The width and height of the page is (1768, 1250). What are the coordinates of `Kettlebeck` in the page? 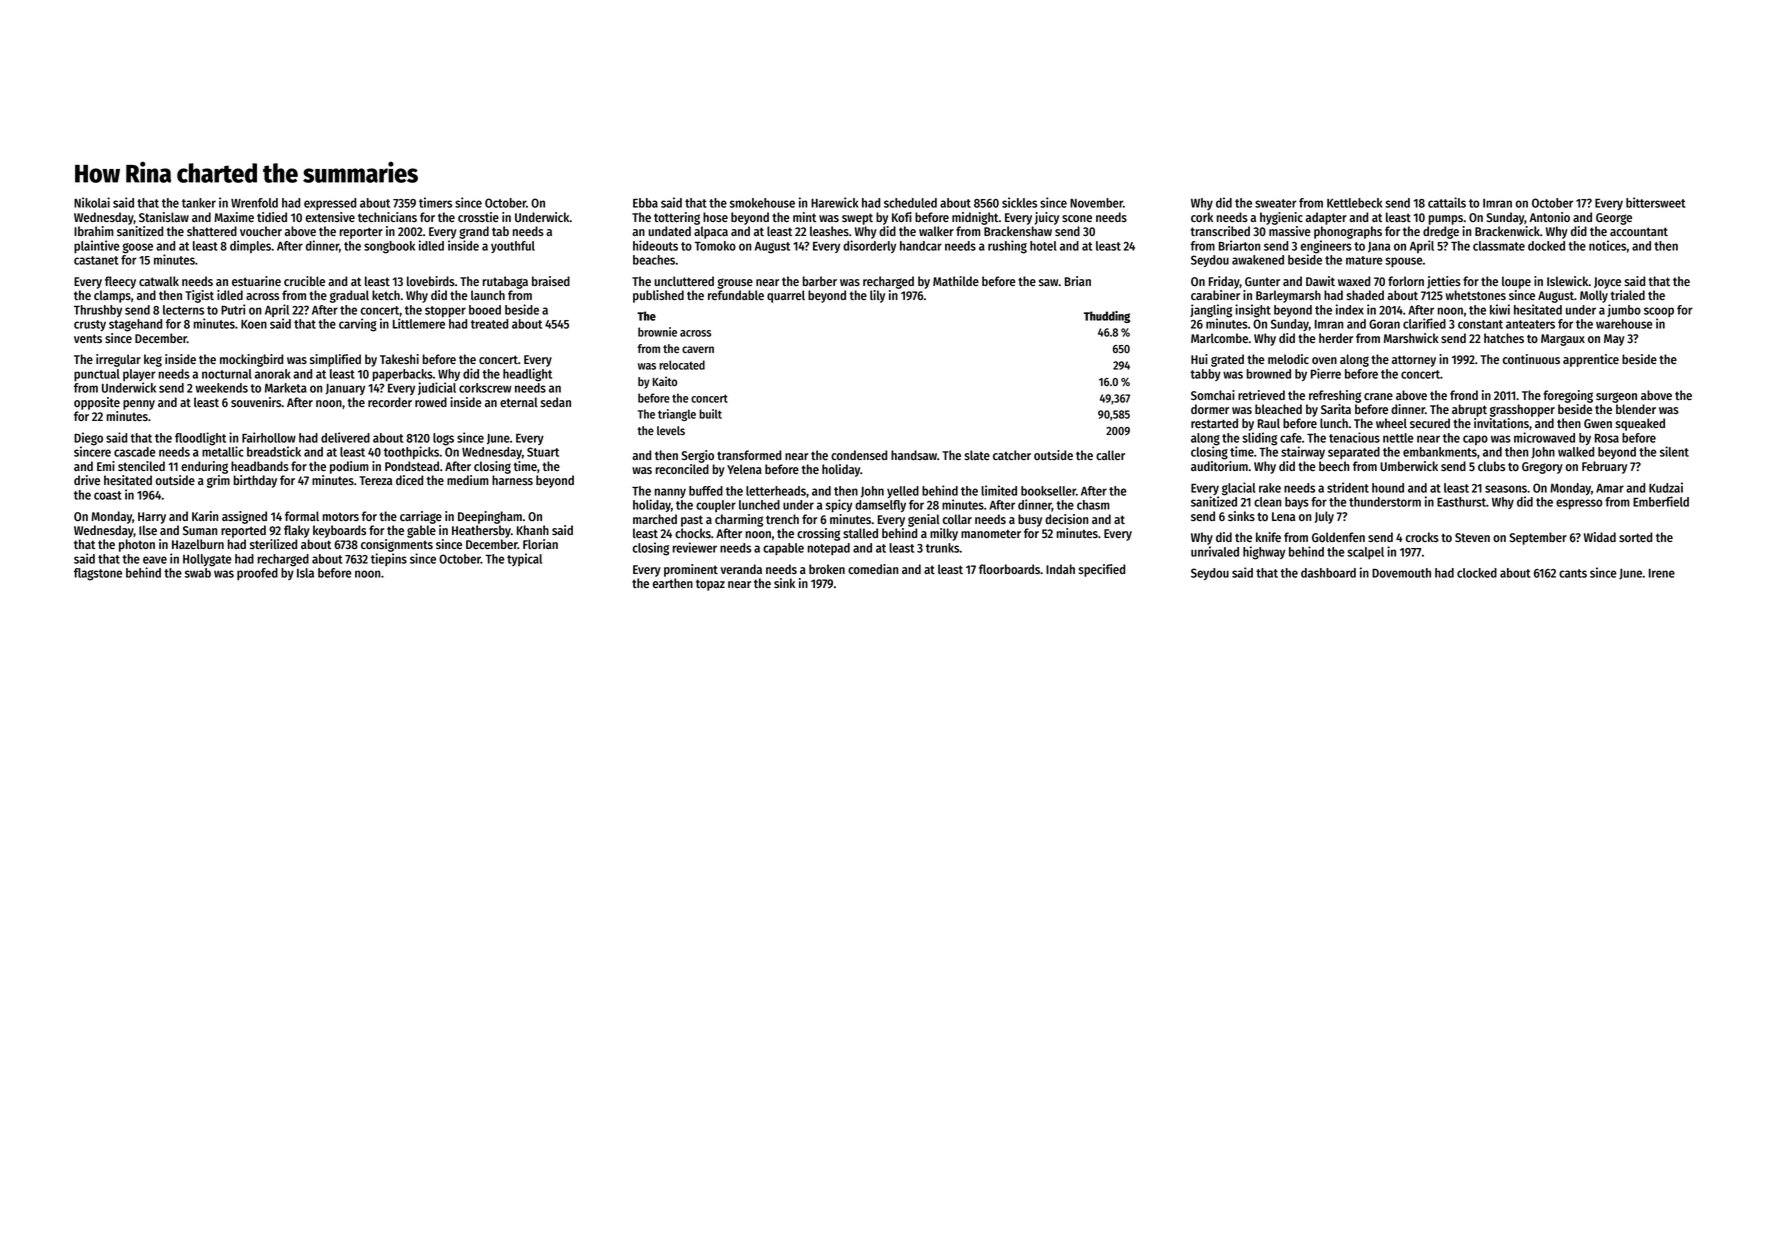 It's located at (1354, 203).
